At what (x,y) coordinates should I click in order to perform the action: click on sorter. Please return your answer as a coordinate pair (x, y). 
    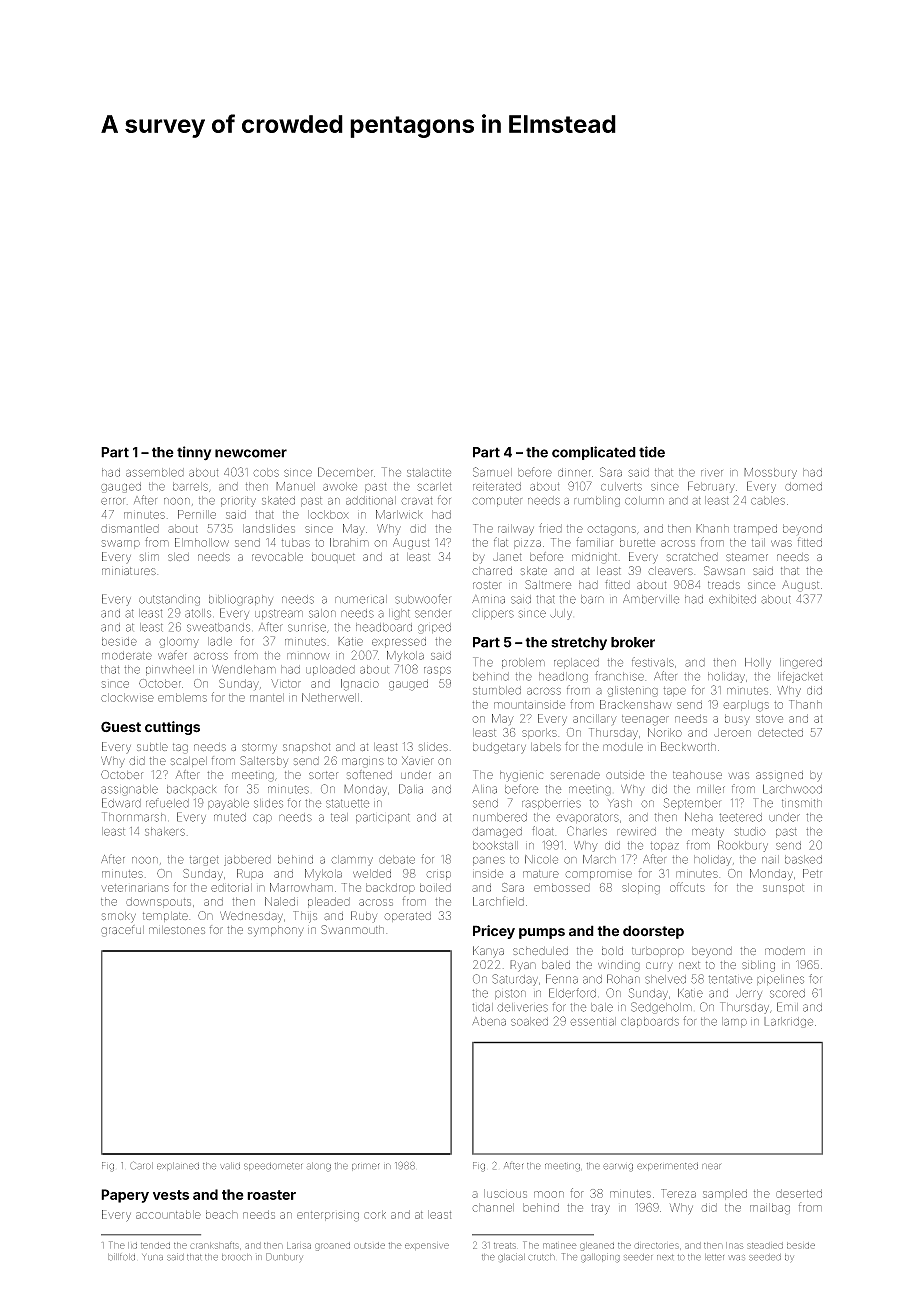
    Looking at the image, I should click on (323, 775).
